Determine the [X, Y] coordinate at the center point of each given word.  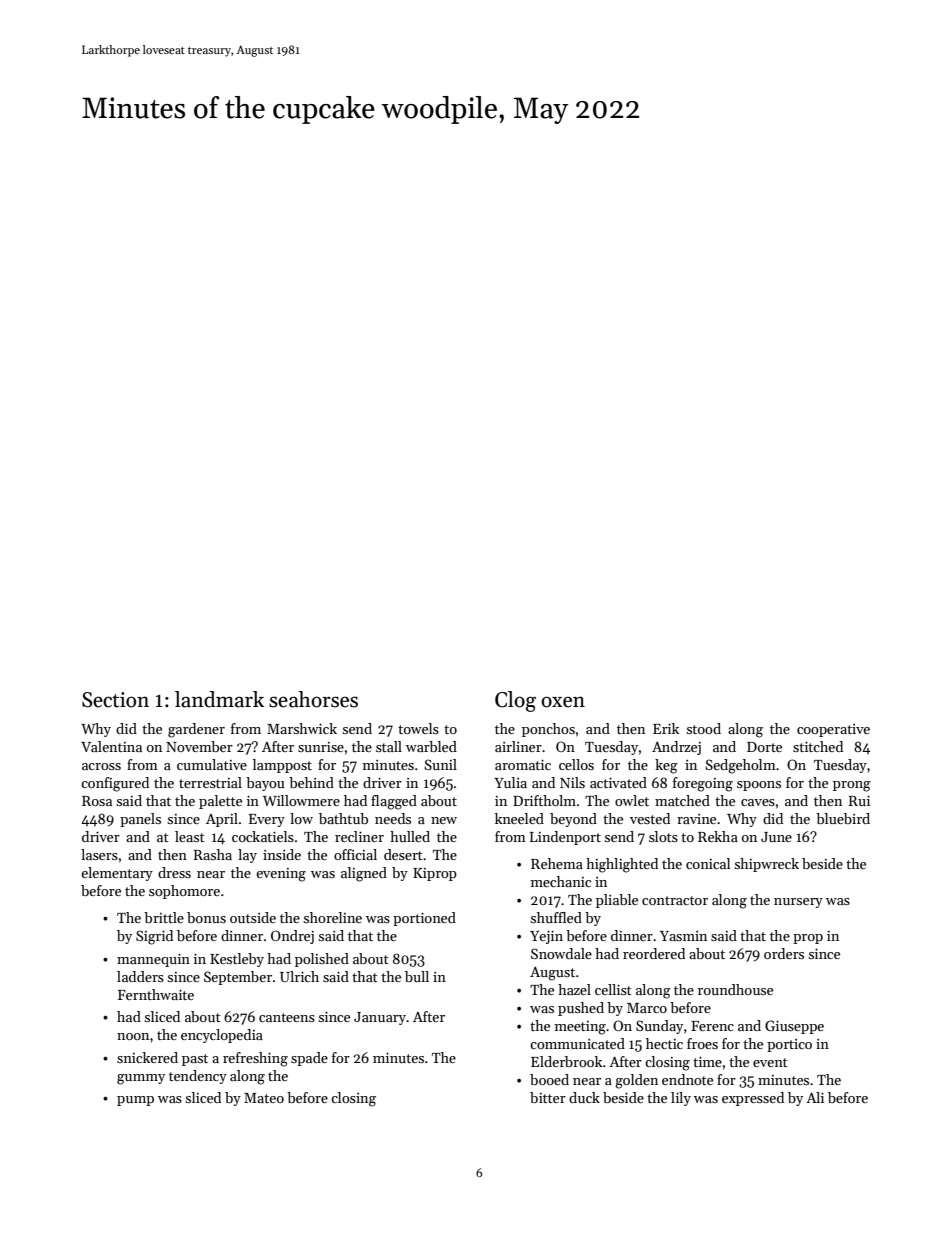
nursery [798, 903]
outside [253, 917]
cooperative [833, 730]
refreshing [255, 1059]
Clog [515, 701]
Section [115, 700]
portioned [424, 919]
